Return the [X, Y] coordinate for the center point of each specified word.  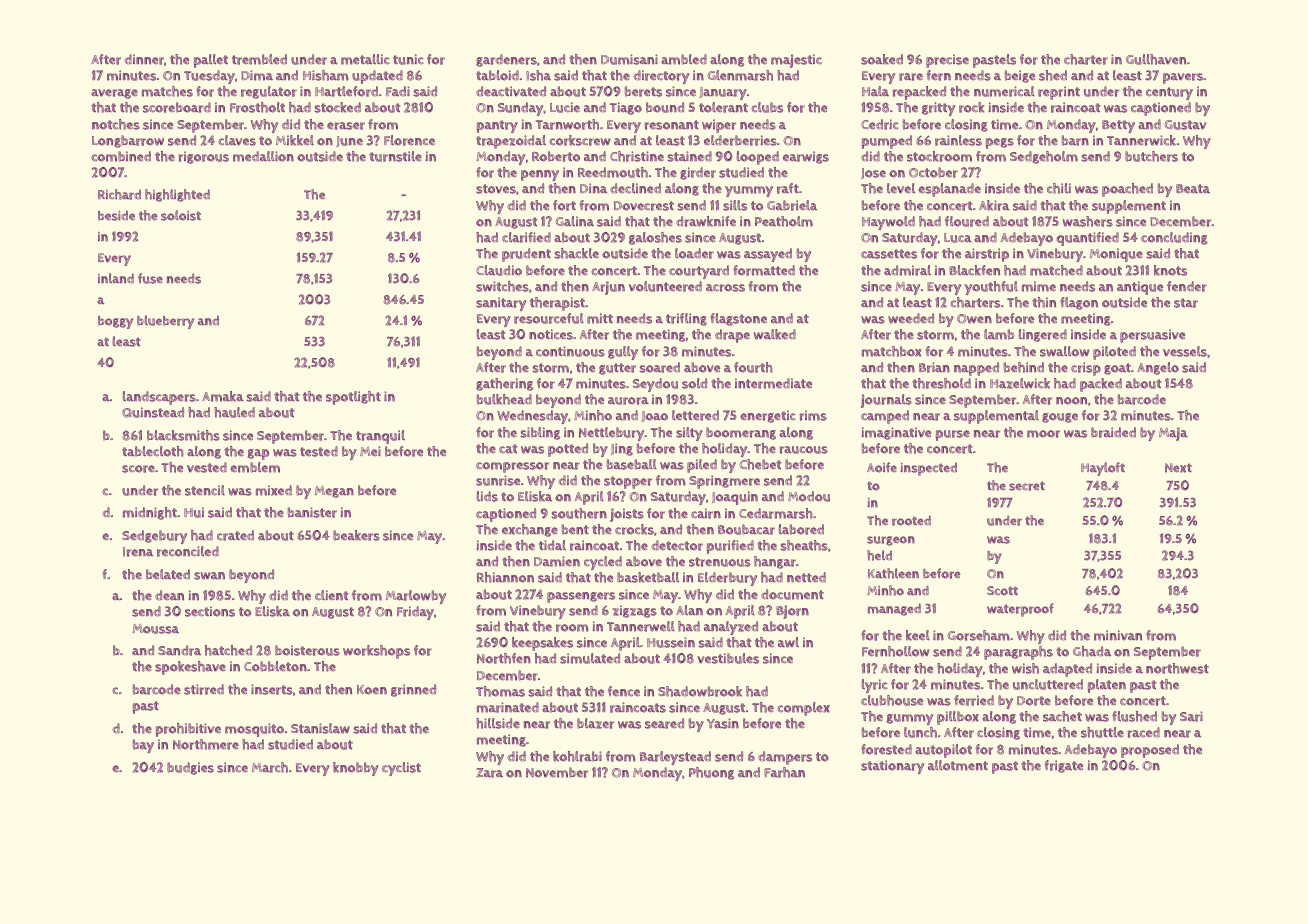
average [114, 94]
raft [788, 188]
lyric [875, 686]
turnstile [395, 156]
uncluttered [1048, 684]
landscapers [159, 398]
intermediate [773, 383]
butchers [1151, 156]
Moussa [155, 629]
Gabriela [792, 205]
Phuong [711, 773]
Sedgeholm [1044, 157]
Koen [372, 690]
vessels [1185, 351]
